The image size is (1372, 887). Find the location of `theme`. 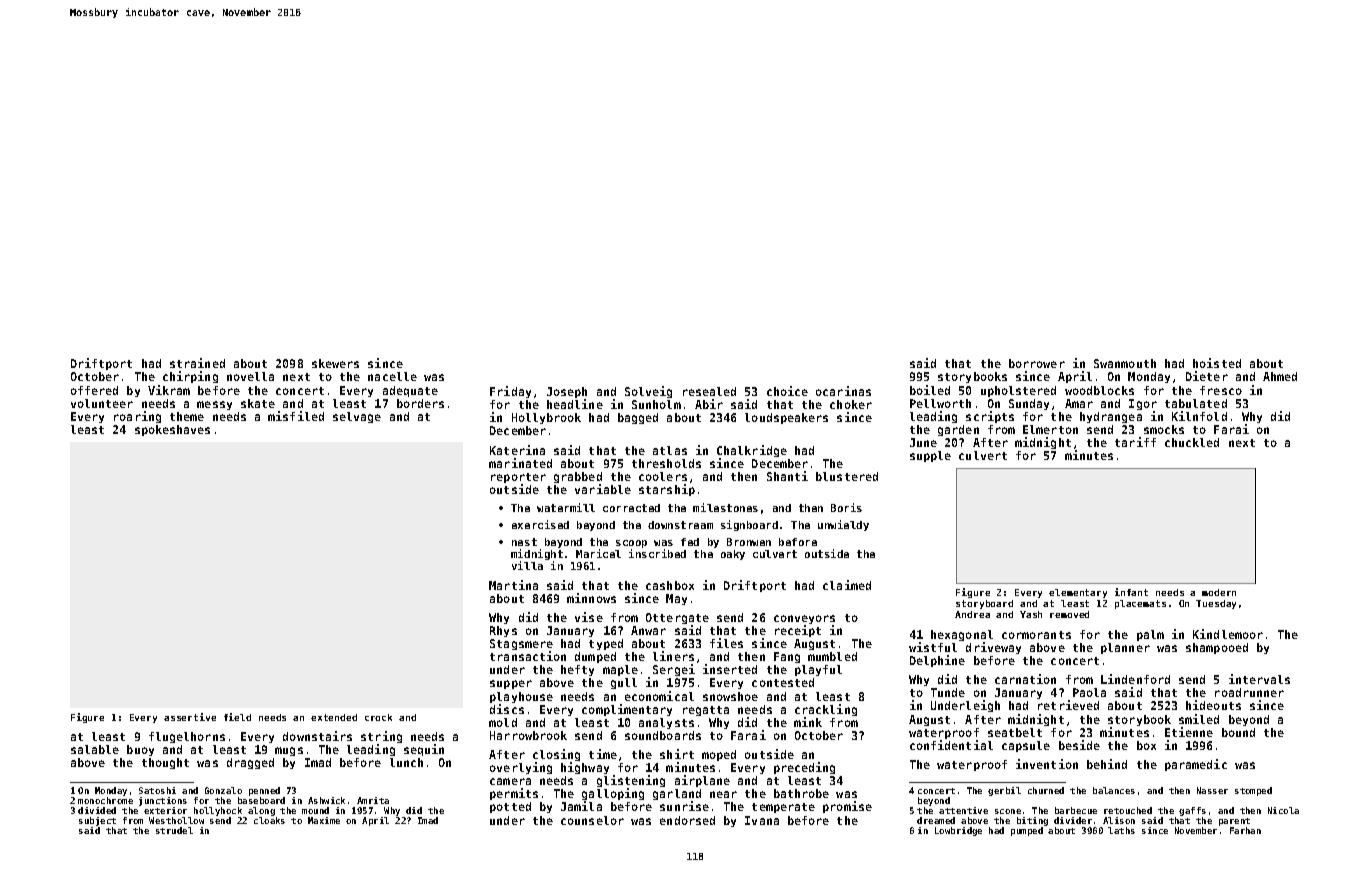

theme is located at coordinates (187, 416).
